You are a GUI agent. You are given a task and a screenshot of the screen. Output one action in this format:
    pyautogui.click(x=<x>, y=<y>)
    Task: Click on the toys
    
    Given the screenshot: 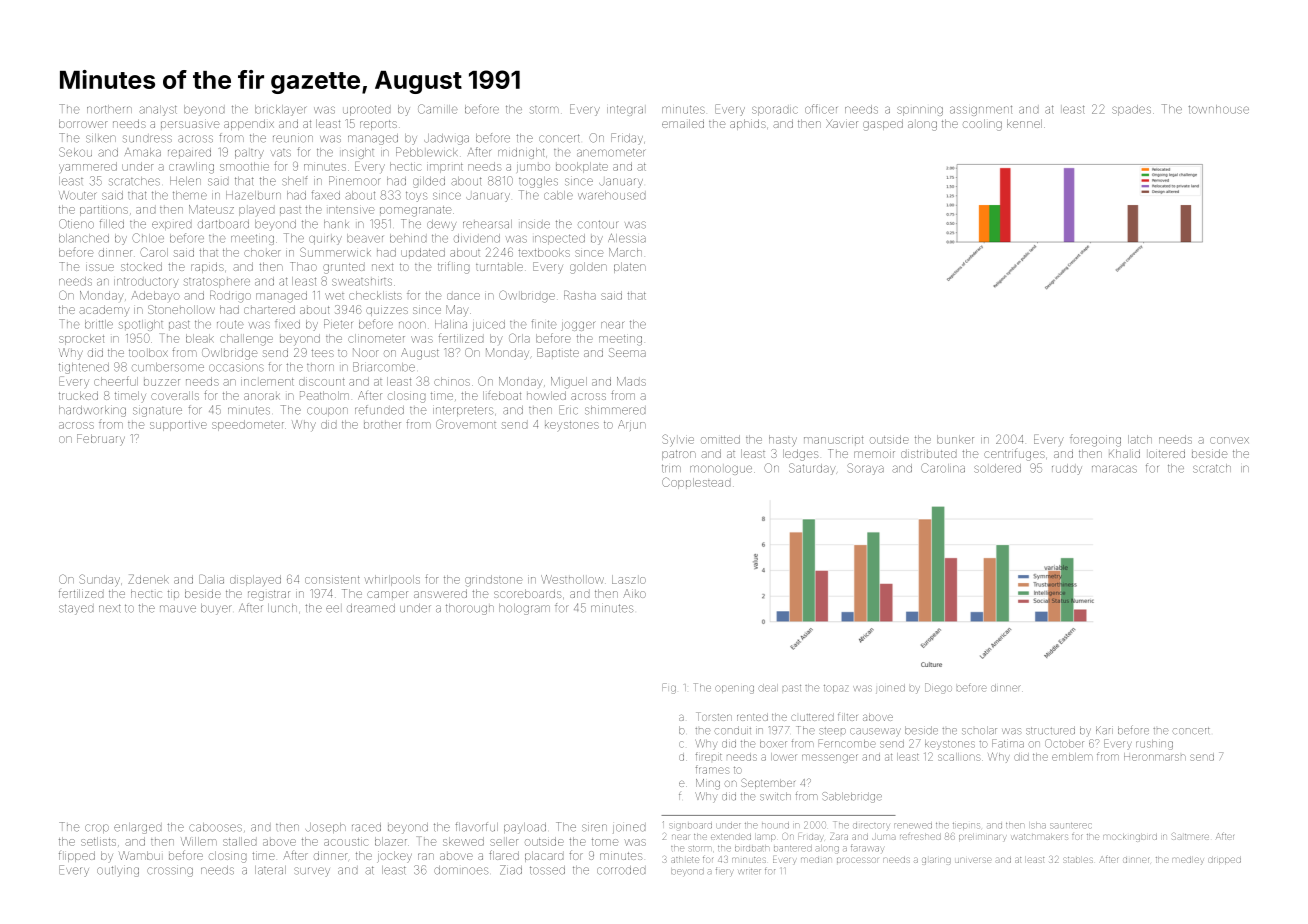 What is the action you would take?
    pyautogui.click(x=416, y=197)
